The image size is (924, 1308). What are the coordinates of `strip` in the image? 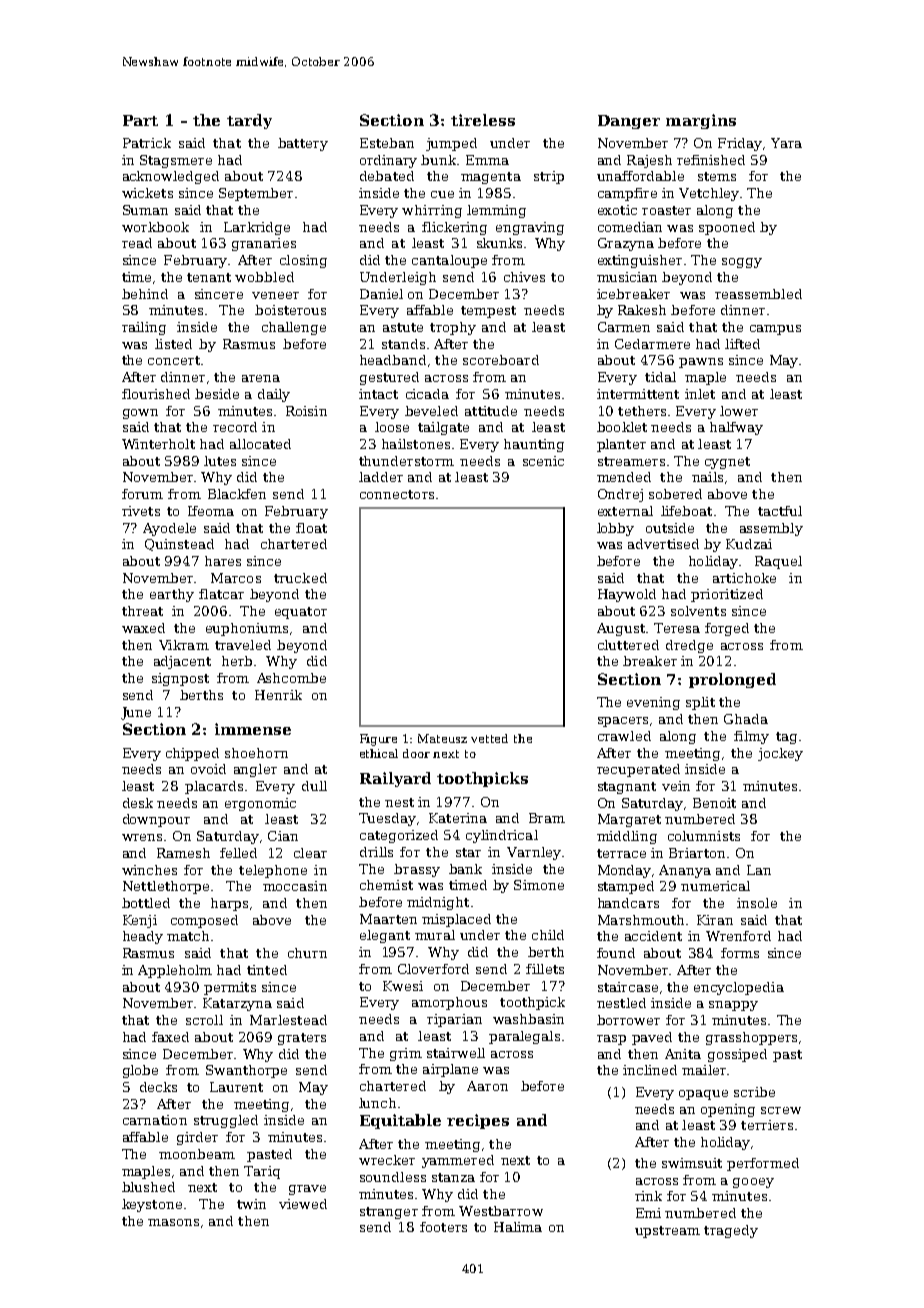 It's located at (549, 177).
